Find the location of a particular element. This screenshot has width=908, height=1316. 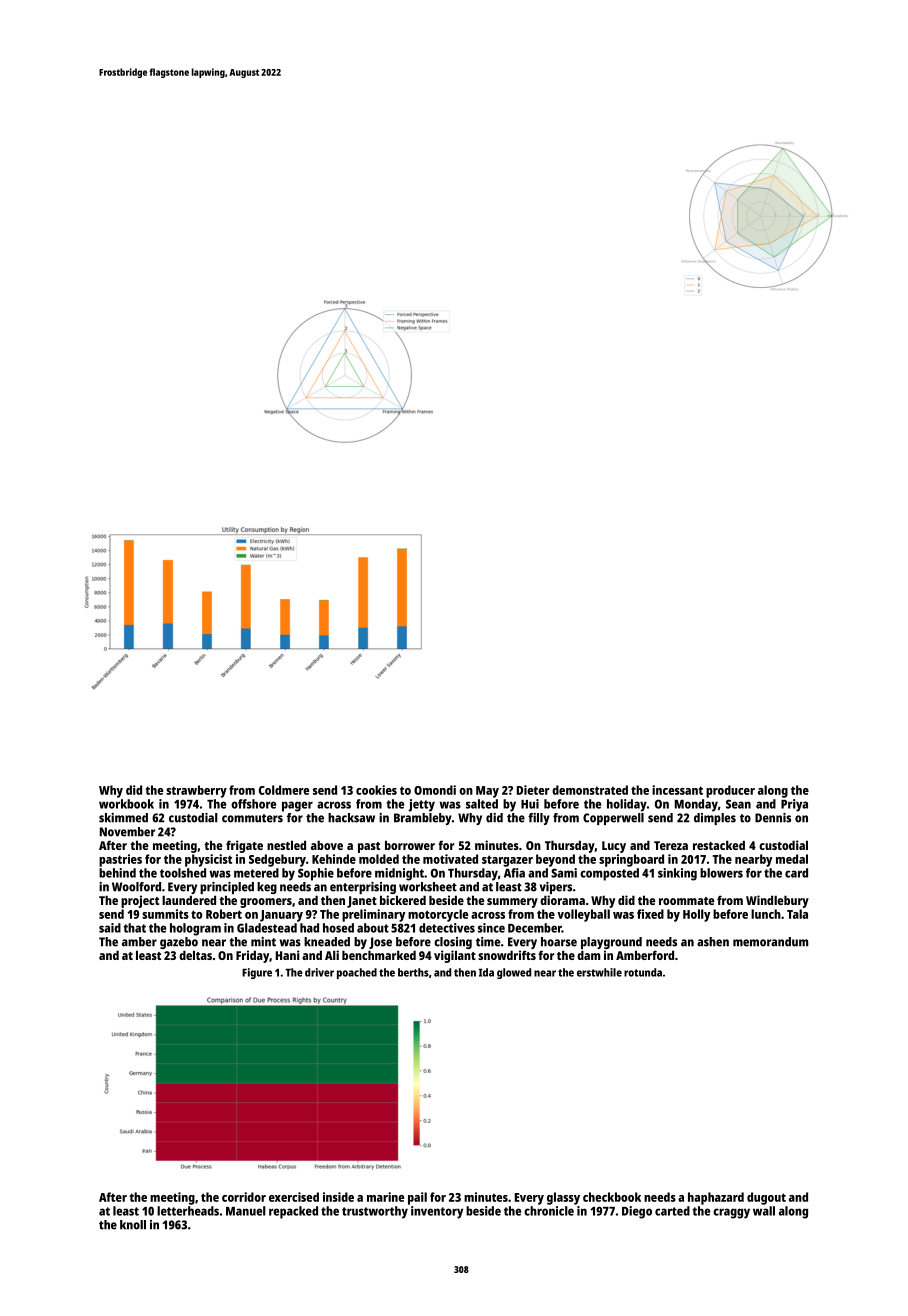

pail is located at coordinates (417, 1198).
